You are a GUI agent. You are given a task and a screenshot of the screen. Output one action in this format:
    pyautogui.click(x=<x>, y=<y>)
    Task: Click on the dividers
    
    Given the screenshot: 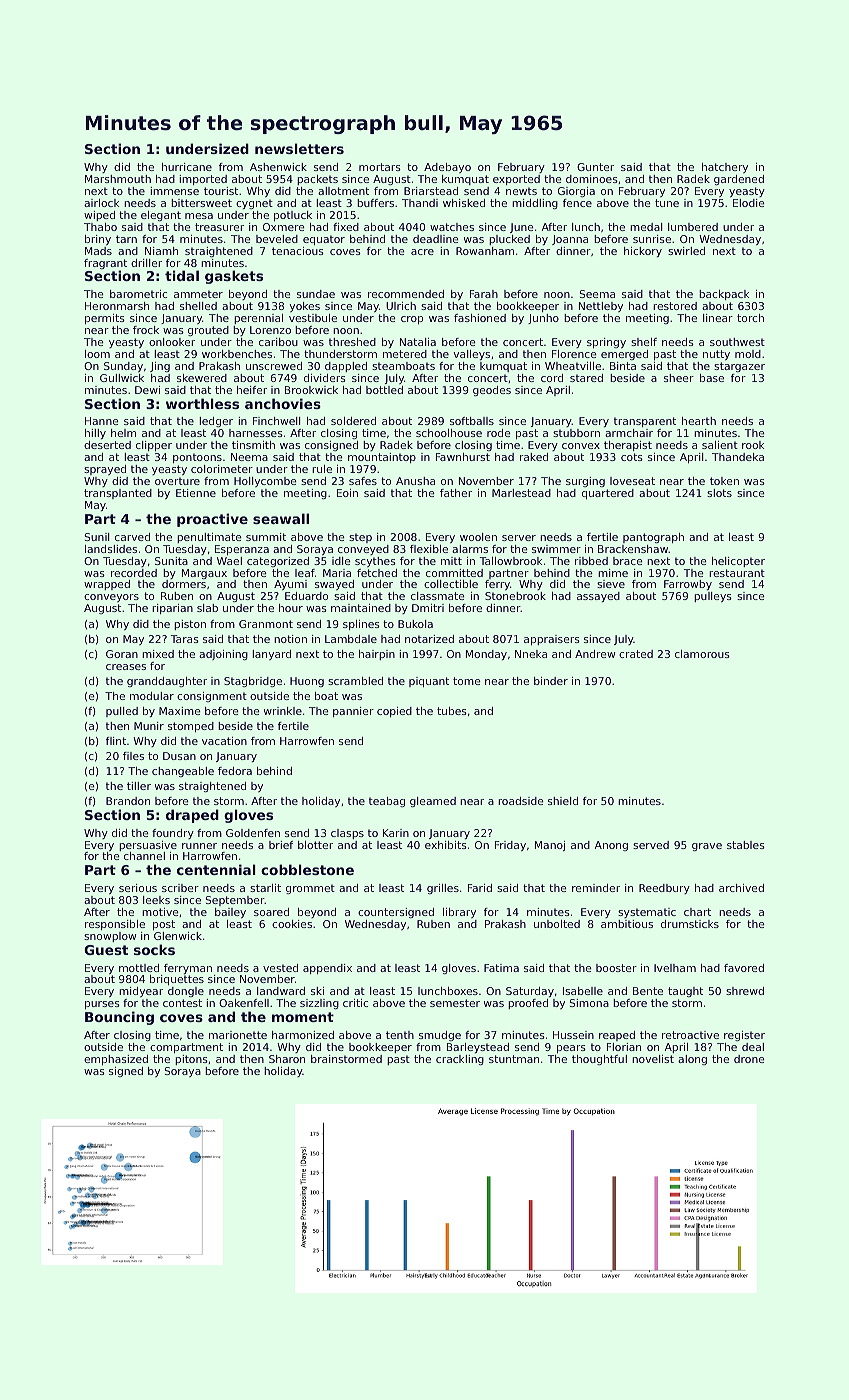 What is the action you would take?
    pyautogui.click(x=325, y=378)
